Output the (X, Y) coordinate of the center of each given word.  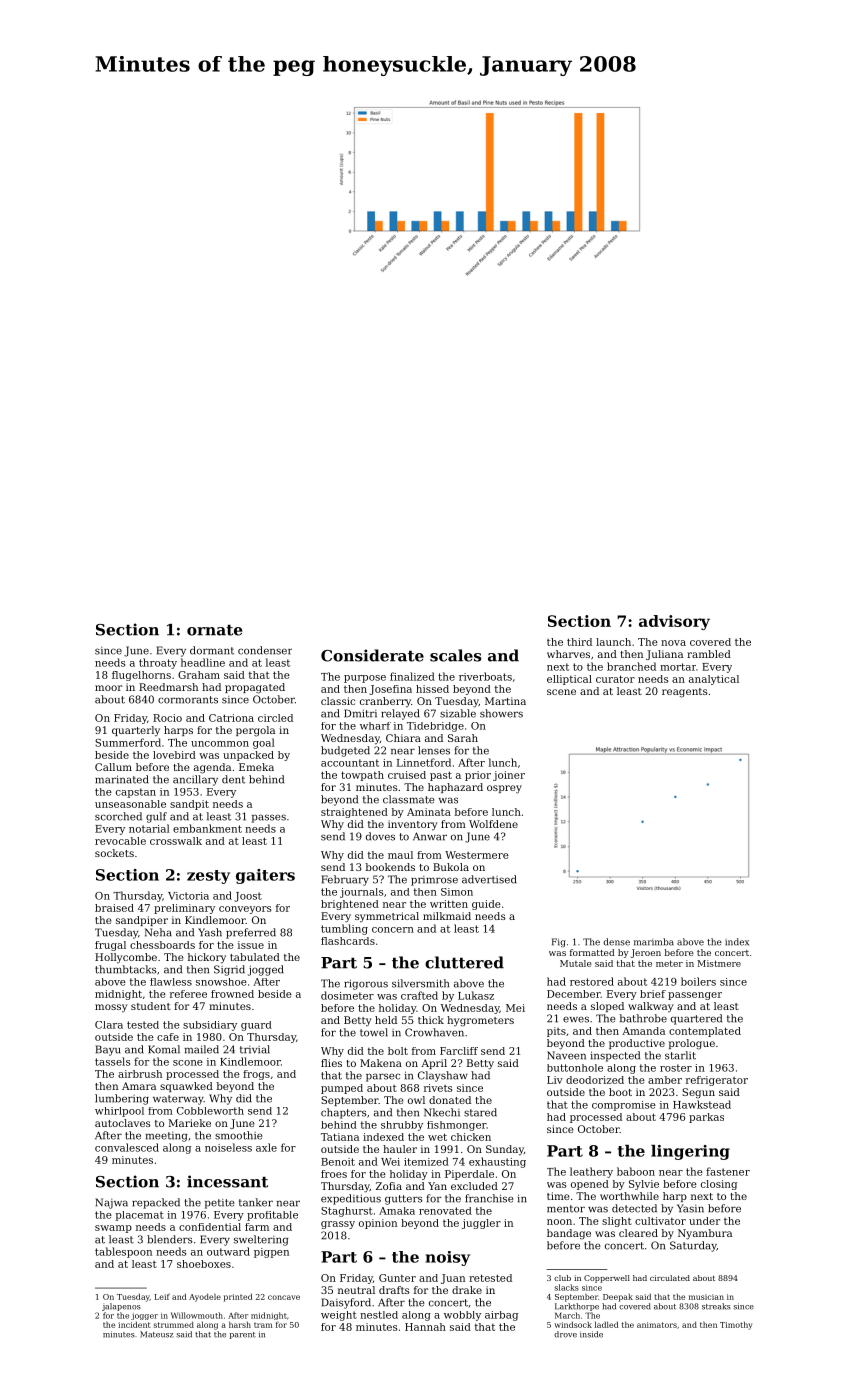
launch (613, 642)
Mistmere (719, 963)
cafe (168, 1037)
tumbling (344, 929)
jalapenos (121, 1307)
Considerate (372, 655)
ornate (214, 630)
